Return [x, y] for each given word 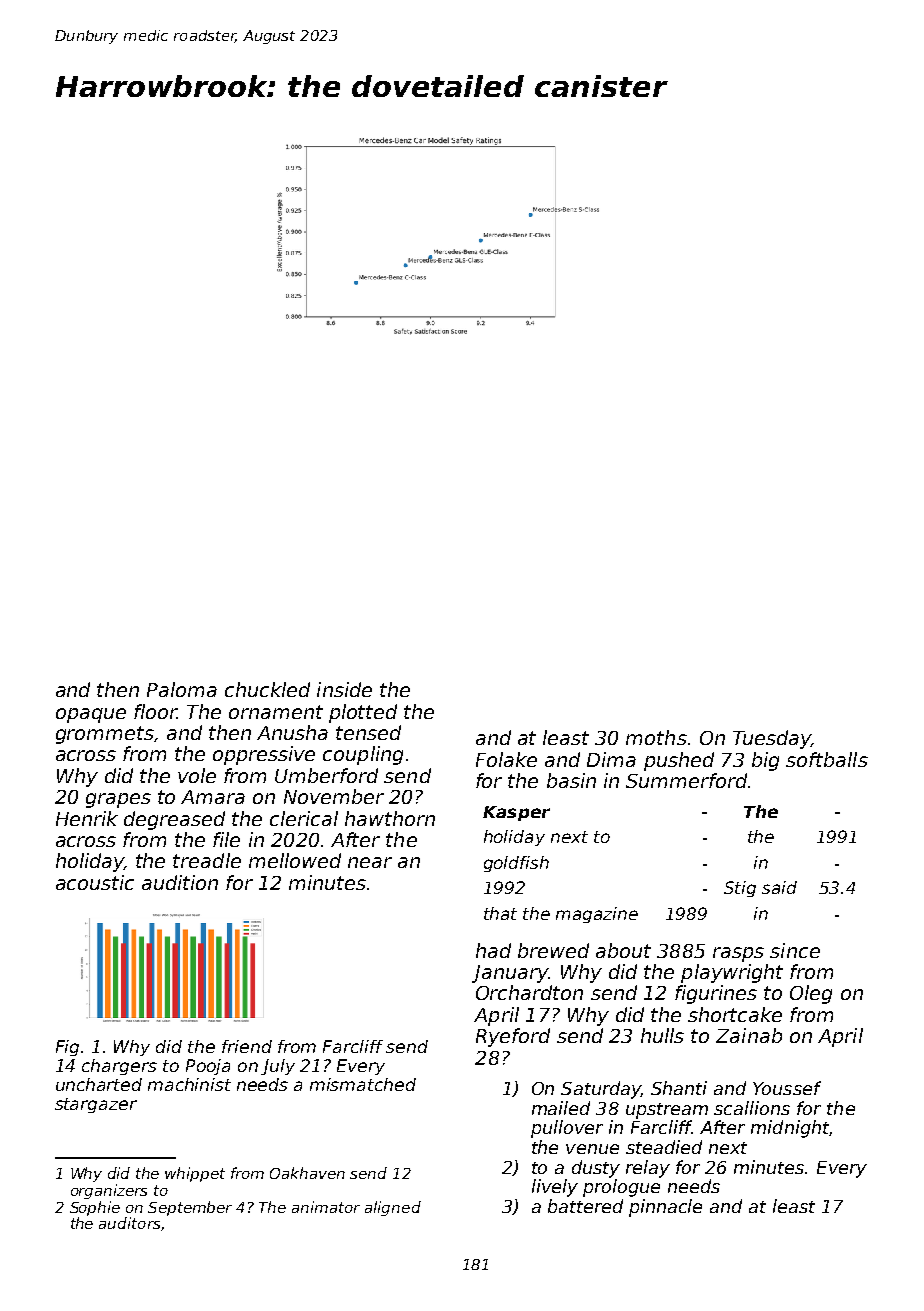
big [765, 761]
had [493, 950]
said [779, 887]
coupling [363, 755]
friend [247, 1046]
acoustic [95, 882]
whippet [195, 1174]
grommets [105, 735]
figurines [716, 994]
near [370, 862]
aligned [393, 1208]
